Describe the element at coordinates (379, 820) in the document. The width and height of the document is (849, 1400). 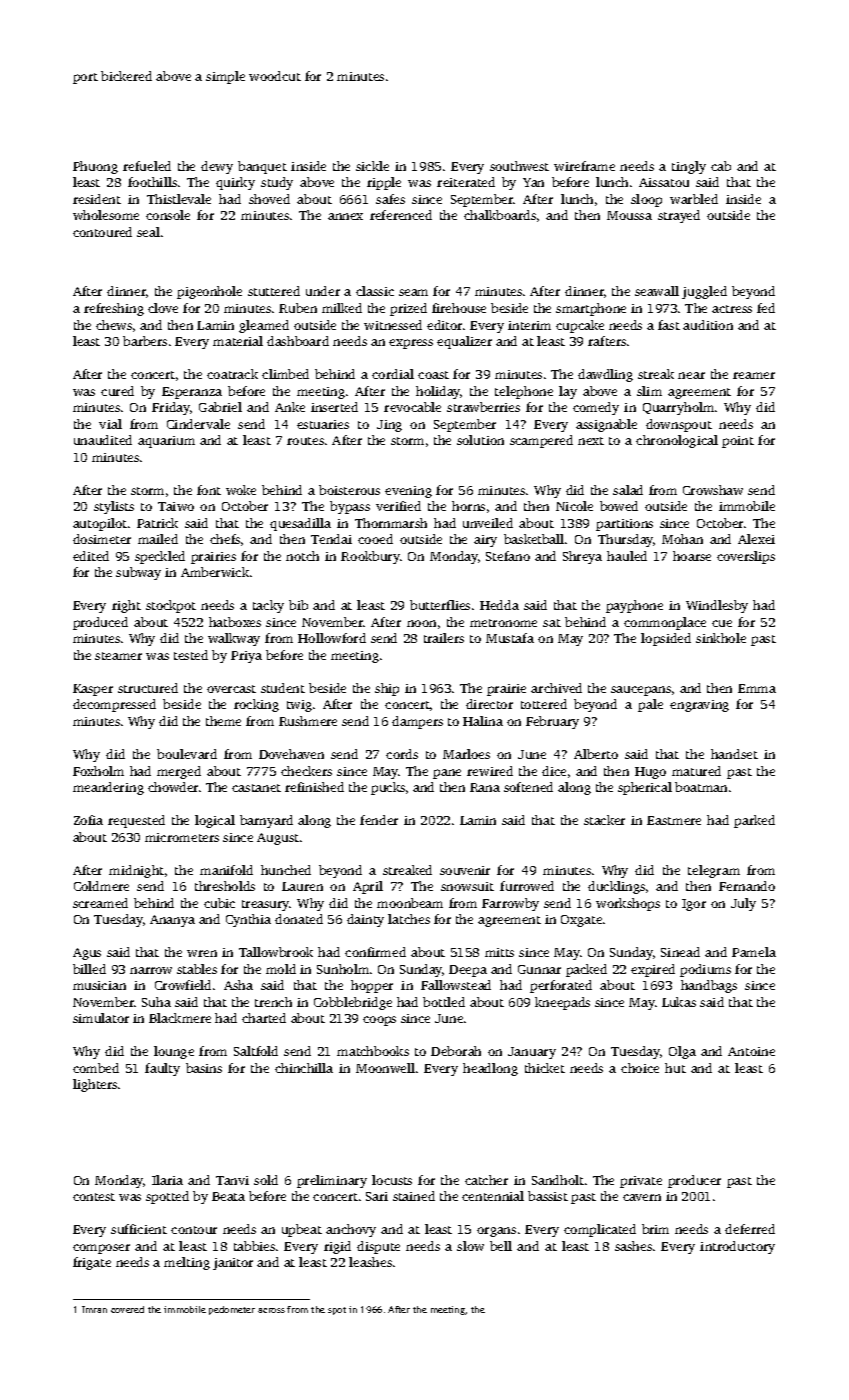
I see `fender` at that location.
